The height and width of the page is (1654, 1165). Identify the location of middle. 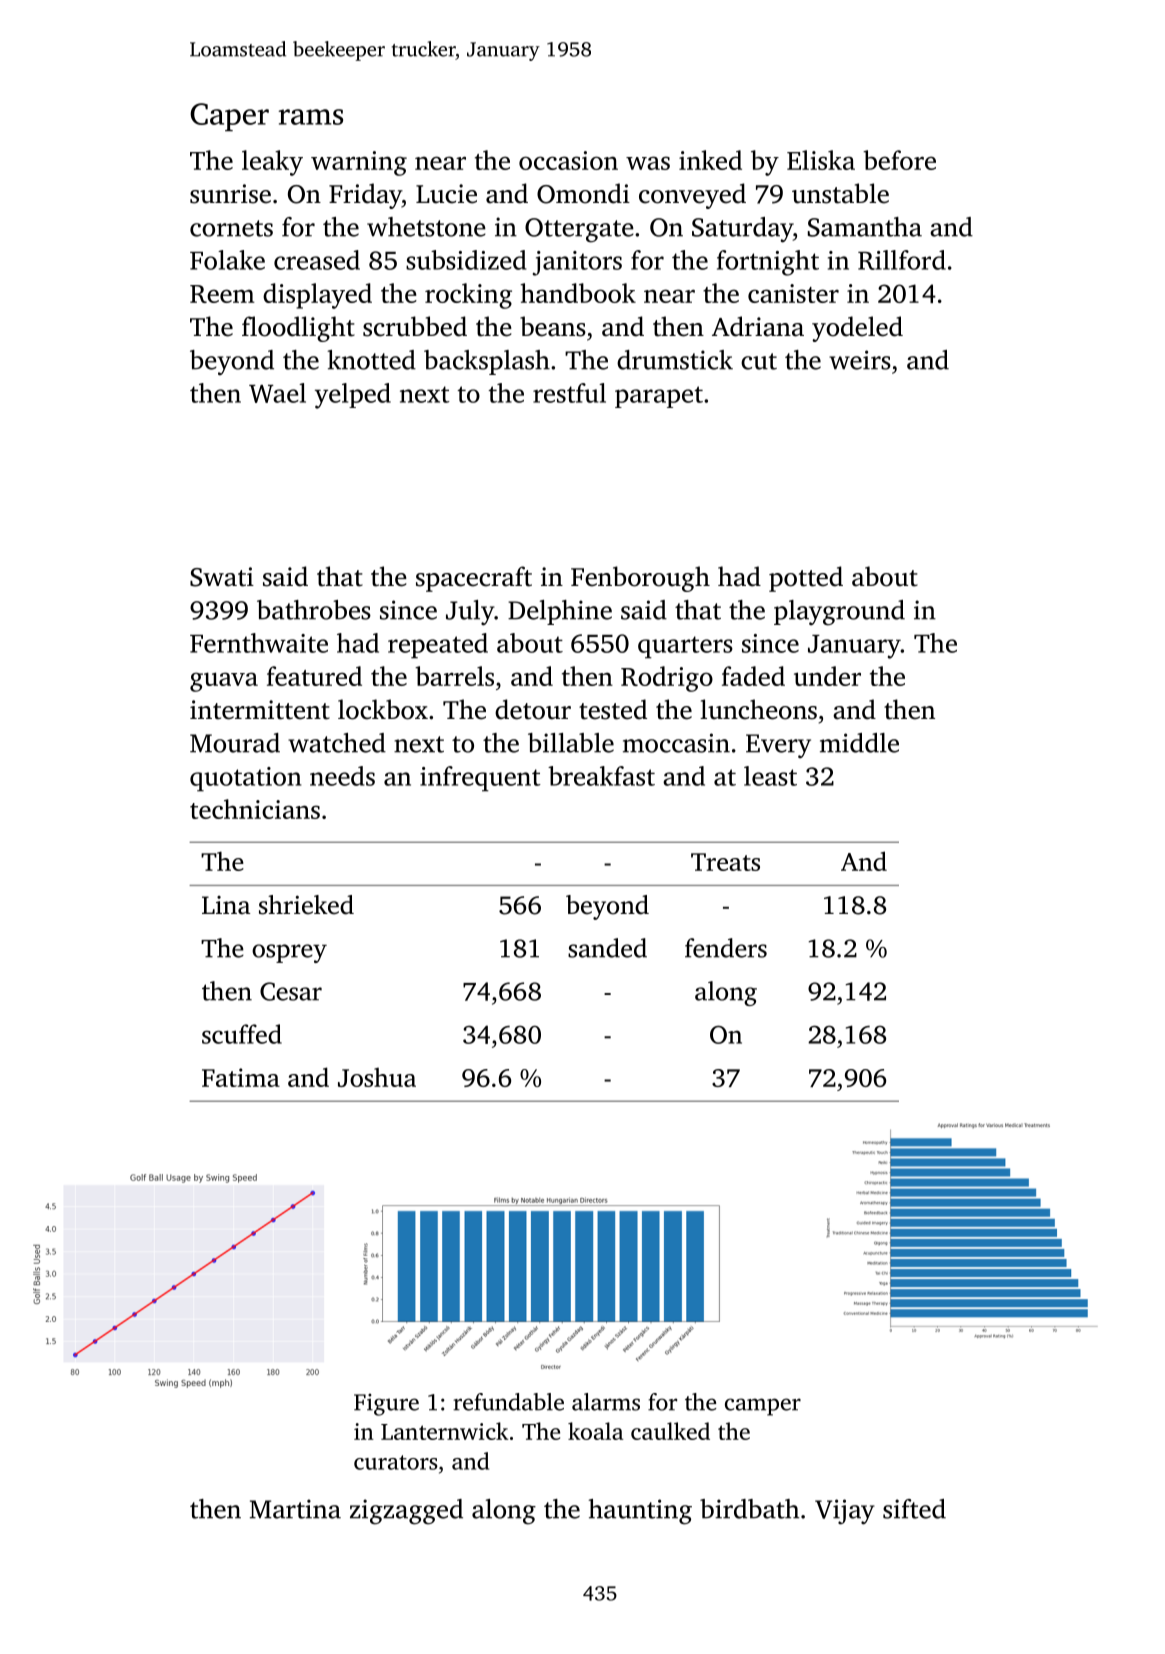
(859, 743).
